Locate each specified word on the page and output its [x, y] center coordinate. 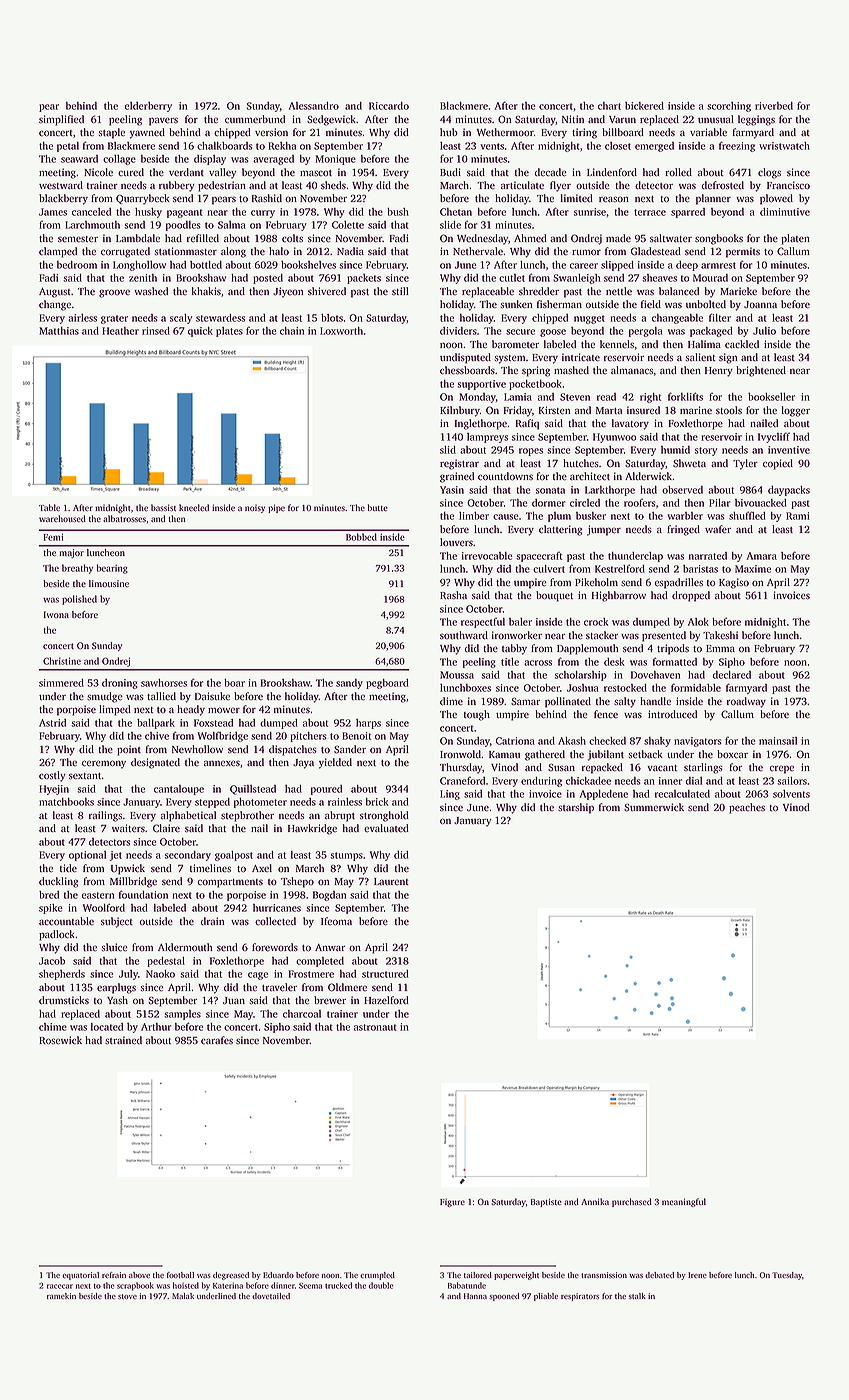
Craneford [462, 781]
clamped [58, 252]
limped [115, 710]
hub [449, 132]
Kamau [504, 754]
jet [116, 856]
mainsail [778, 741]
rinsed [156, 331]
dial [694, 781]
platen [795, 239]
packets [364, 279]
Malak [183, 1296]
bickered [644, 106]
